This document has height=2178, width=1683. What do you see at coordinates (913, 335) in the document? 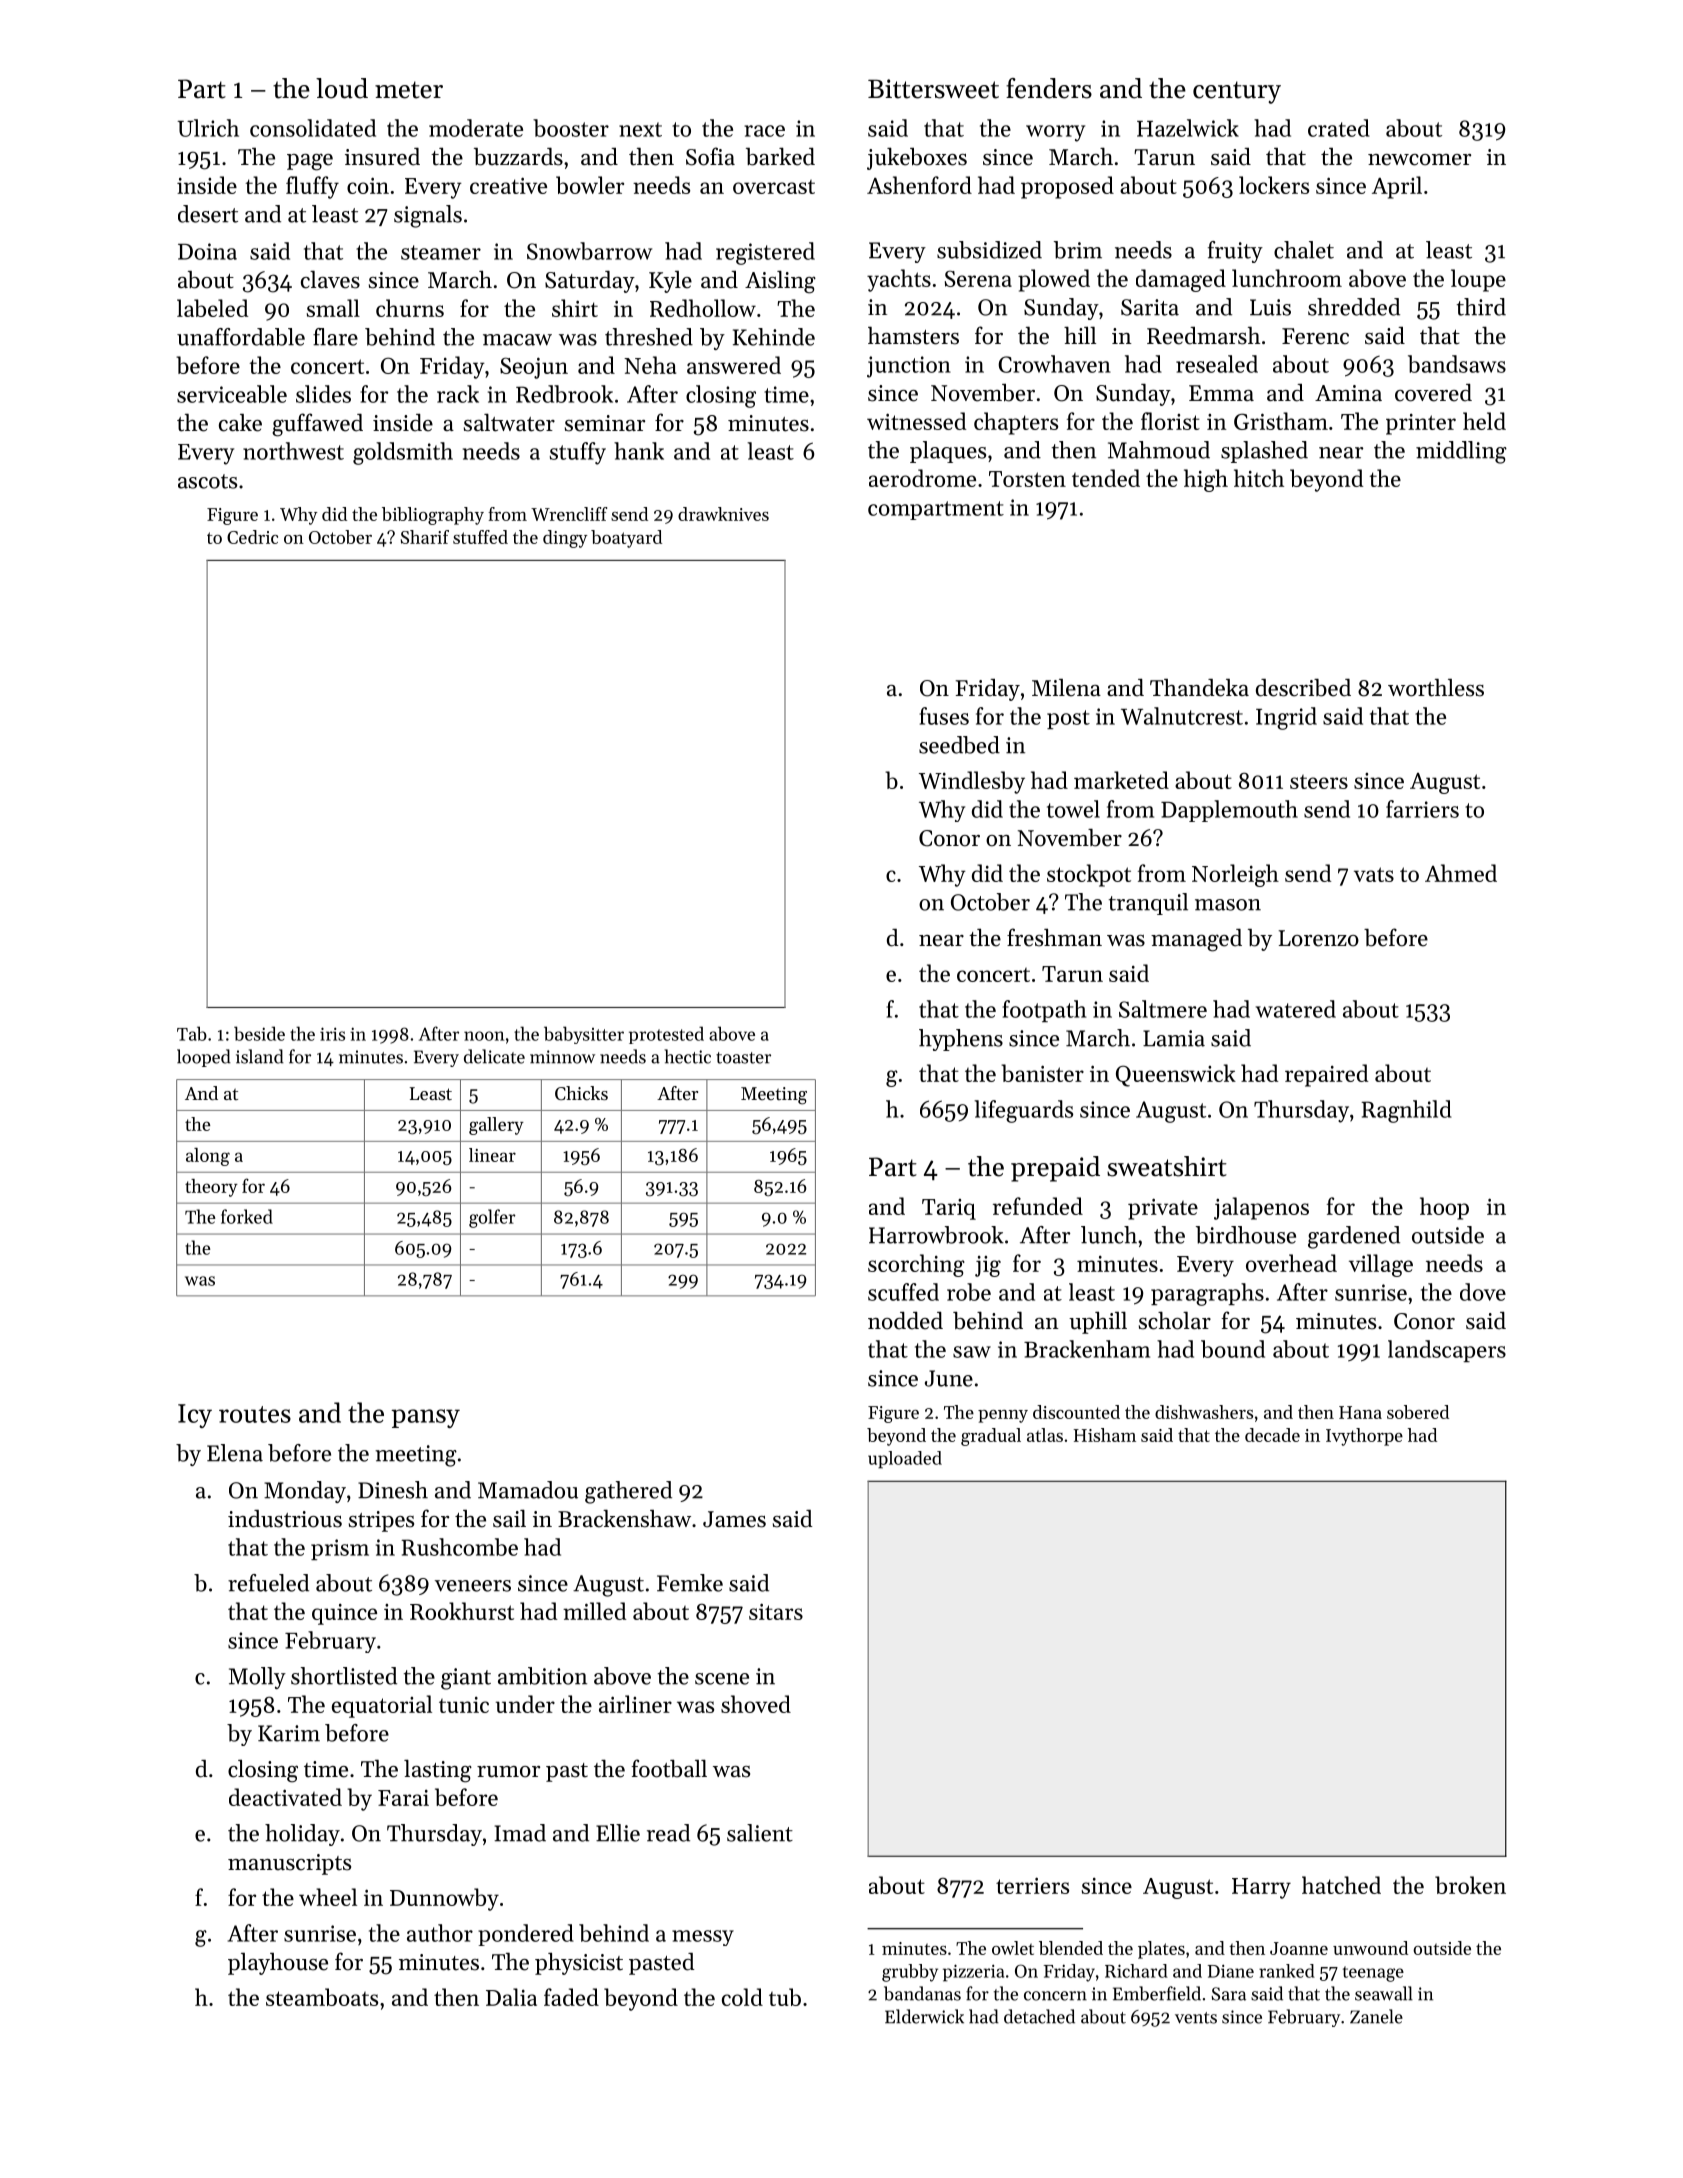
I see `hamsters` at bounding box center [913, 335].
